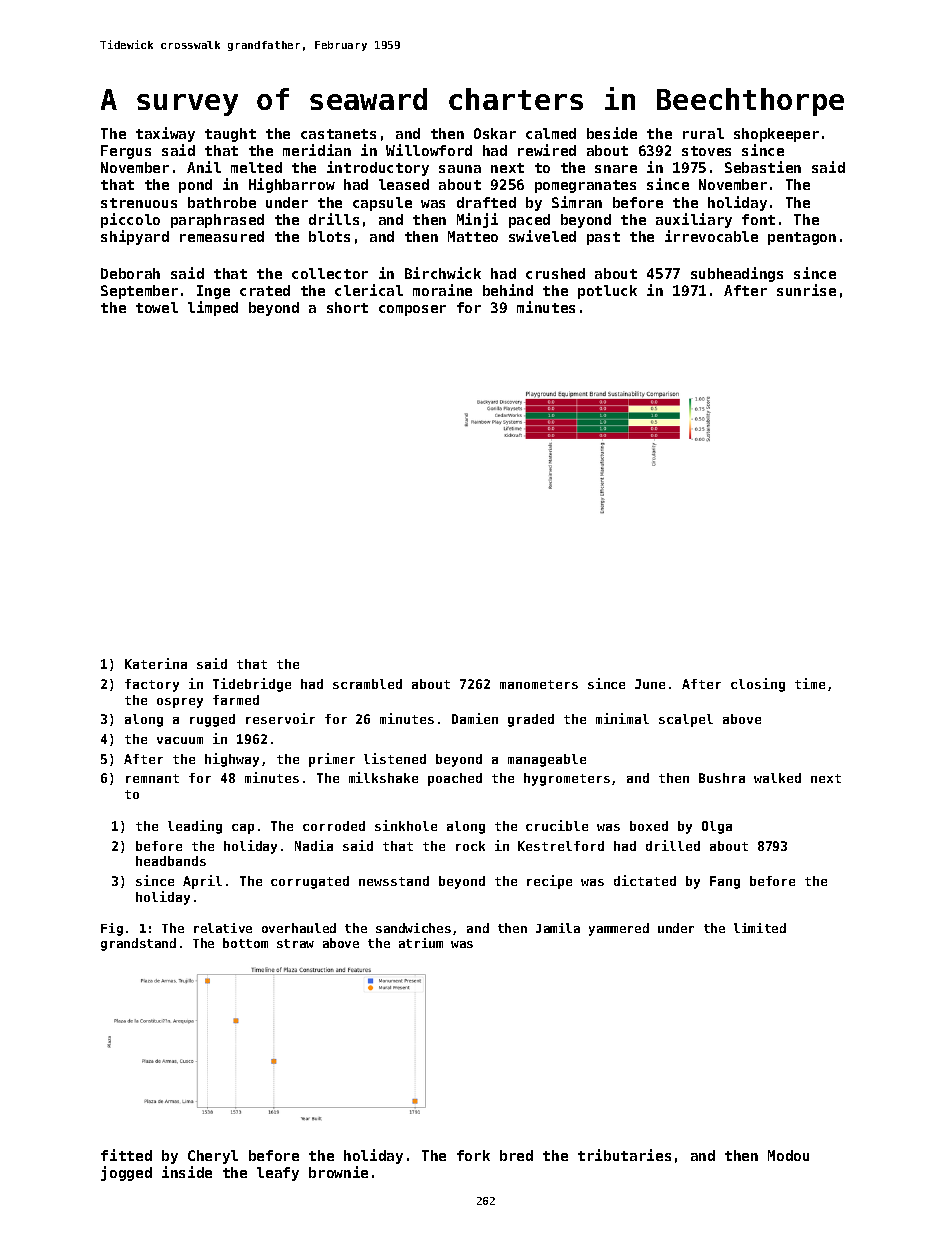 Image resolution: width=952 pixels, height=1233 pixels. What do you see at coordinates (152, 778) in the screenshot?
I see `remnant` at bounding box center [152, 778].
